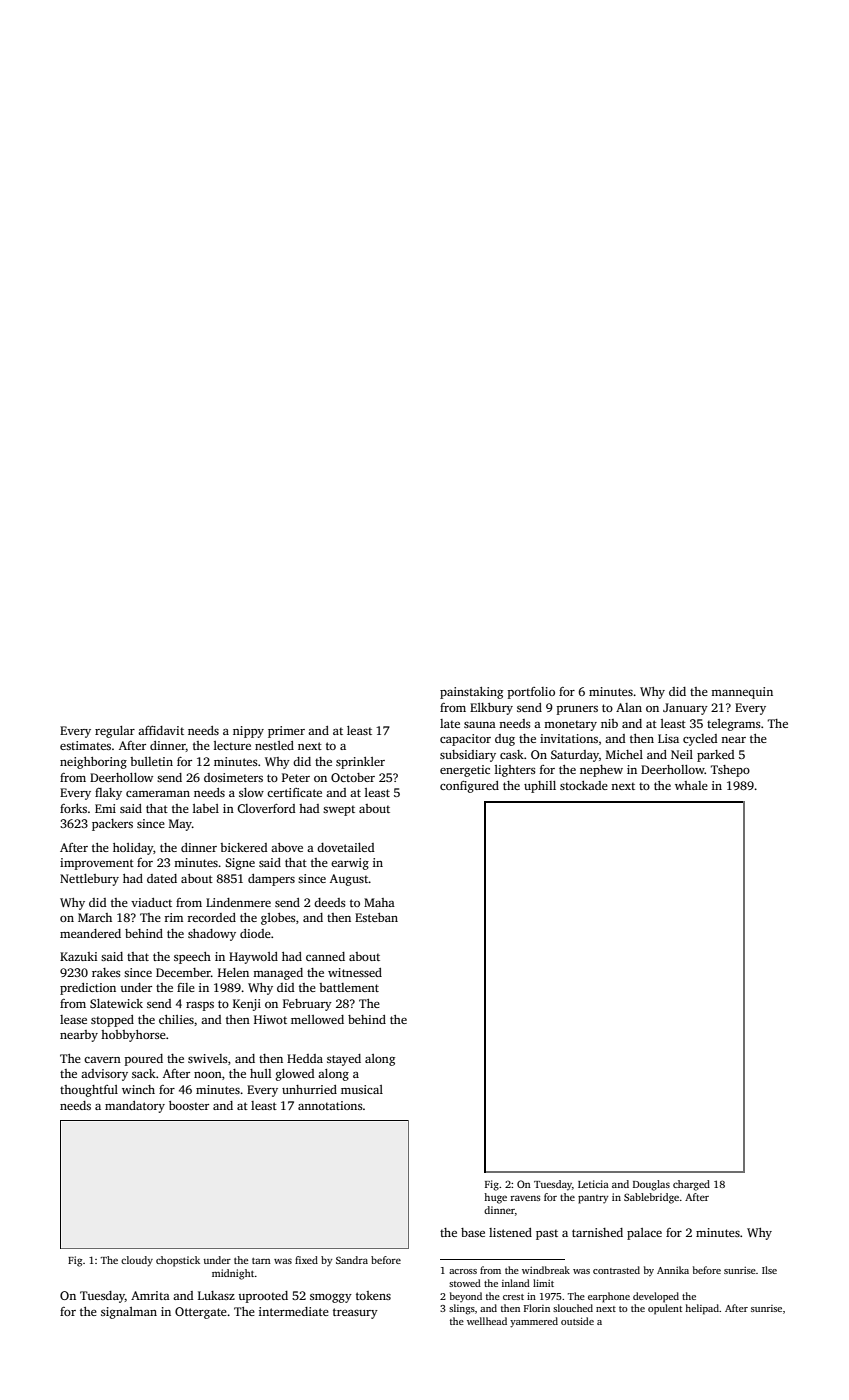 The height and width of the document is (1400, 849). Describe the element at coordinates (487, 1321) in the document. I see `wellhead` at that location.
